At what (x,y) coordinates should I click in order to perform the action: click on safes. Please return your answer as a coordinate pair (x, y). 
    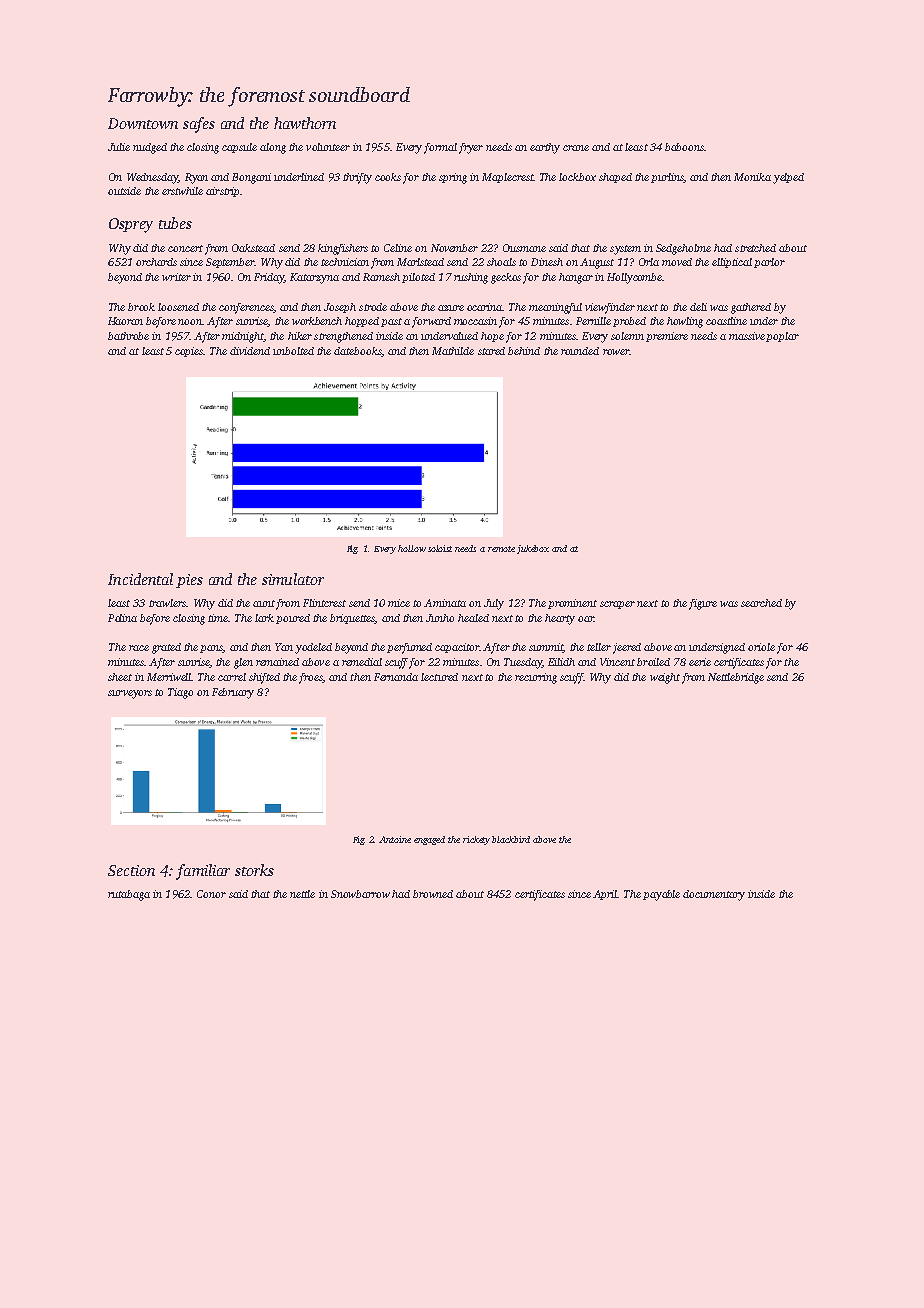
    Looking at the image, I should click on (199, 125).
